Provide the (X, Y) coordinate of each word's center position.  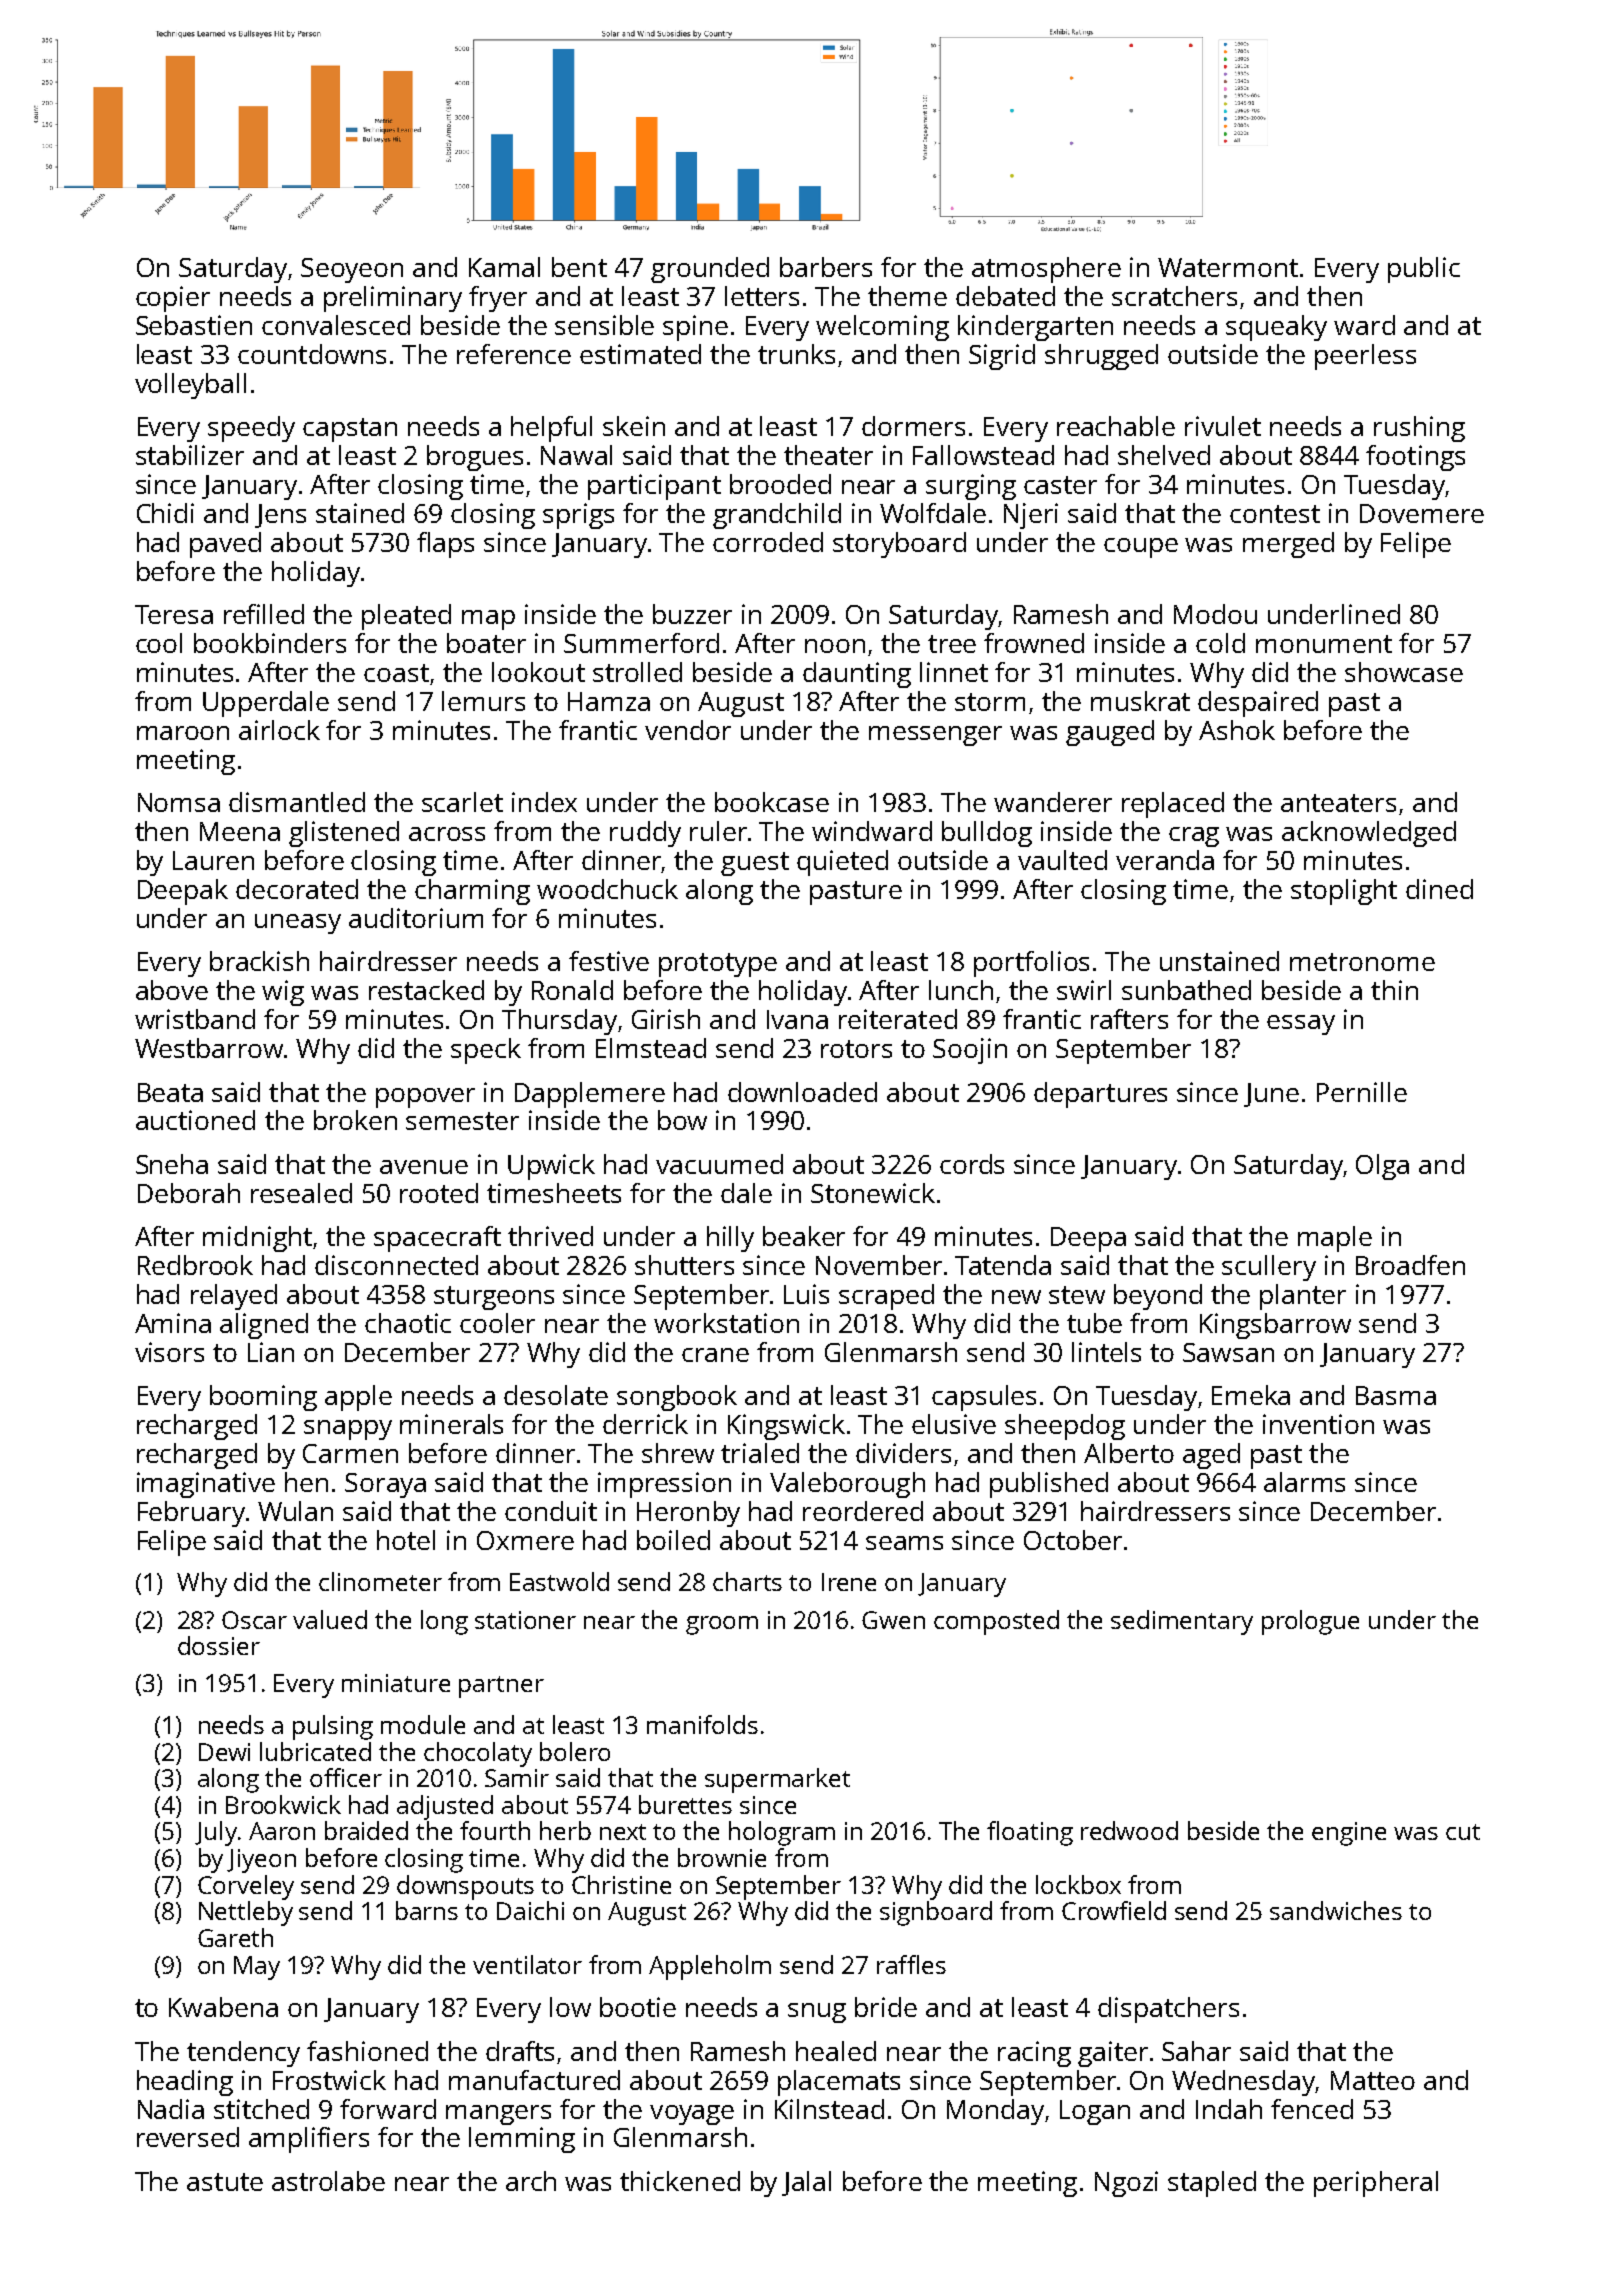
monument (1324, 644)
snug (817, 2013)
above (172, 990)
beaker (804, 1236)
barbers (826, 267)
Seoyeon (352, 270)
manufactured (534, 2080)
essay (1301, 1025)
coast (396, 673)
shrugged (1101, 357)
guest (755, 864)
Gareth (235, 1937)
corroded (768, 542)
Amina (173, 1323)
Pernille (1362, 1092)
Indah (1229, 2109)
